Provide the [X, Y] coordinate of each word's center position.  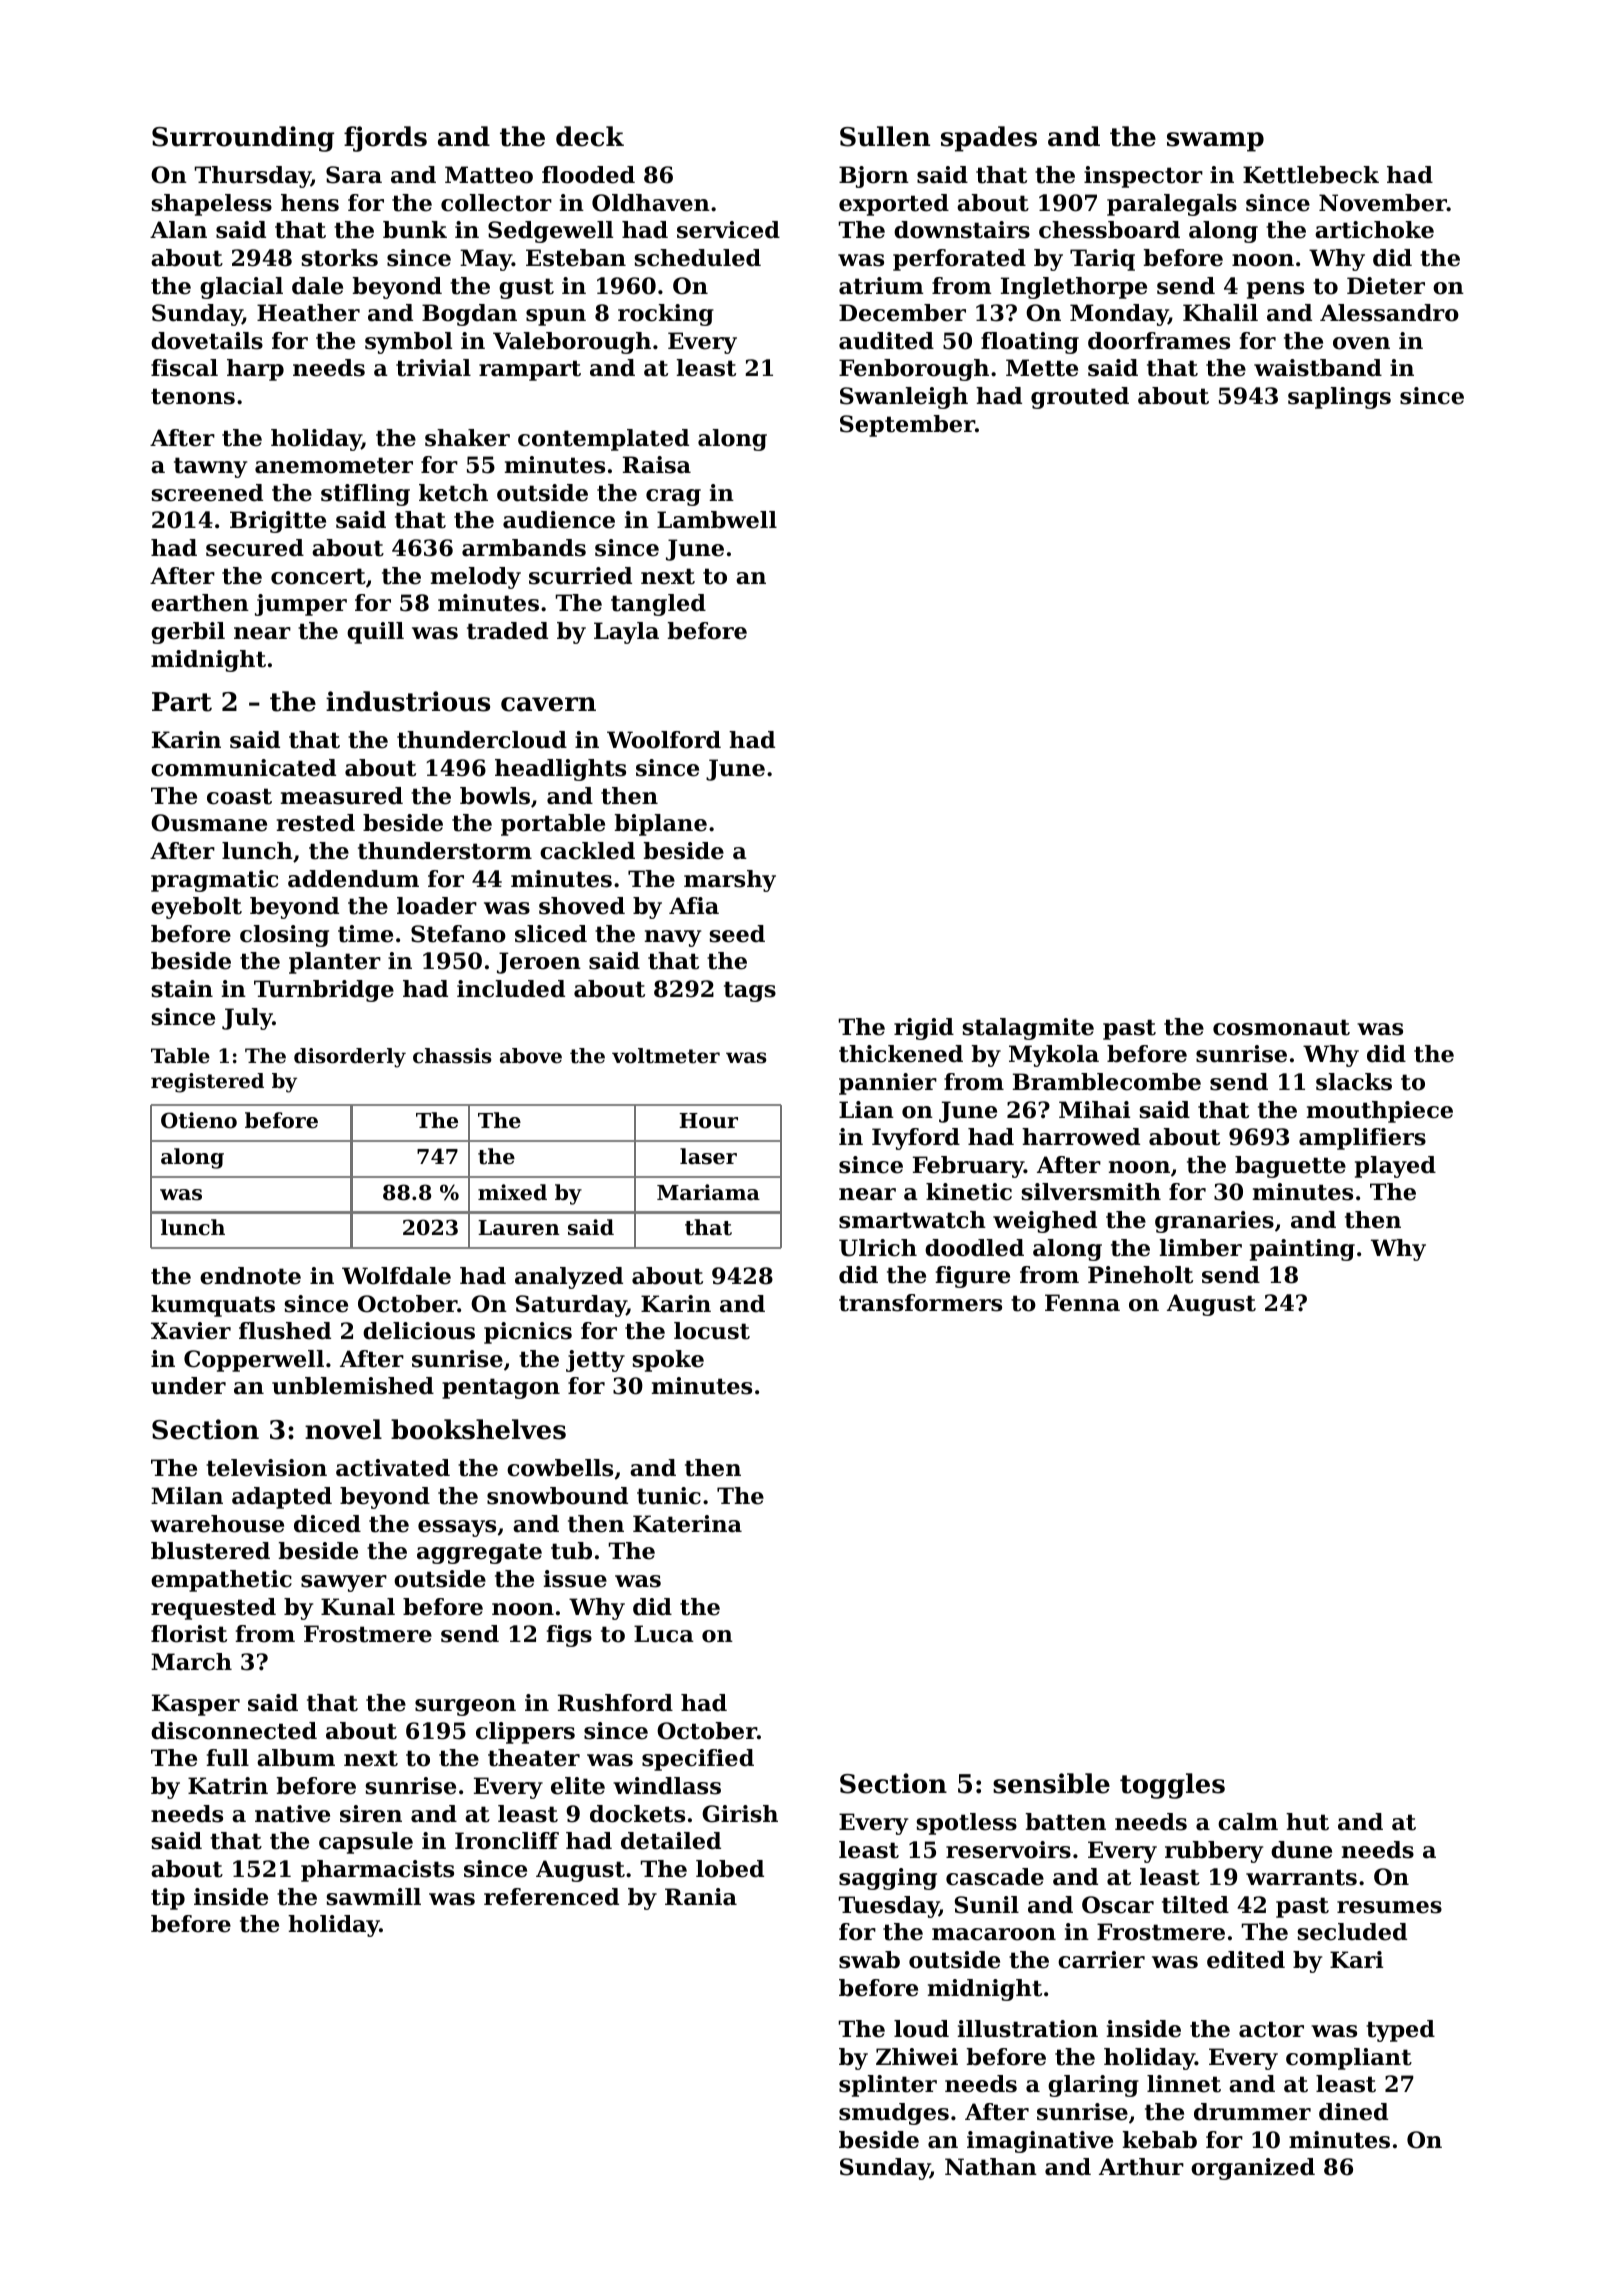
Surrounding [243, 139]
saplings [1339, 398]
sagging [888, 1879]
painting [1302, 1250]
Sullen [885, 136]
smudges [894, 2114]
